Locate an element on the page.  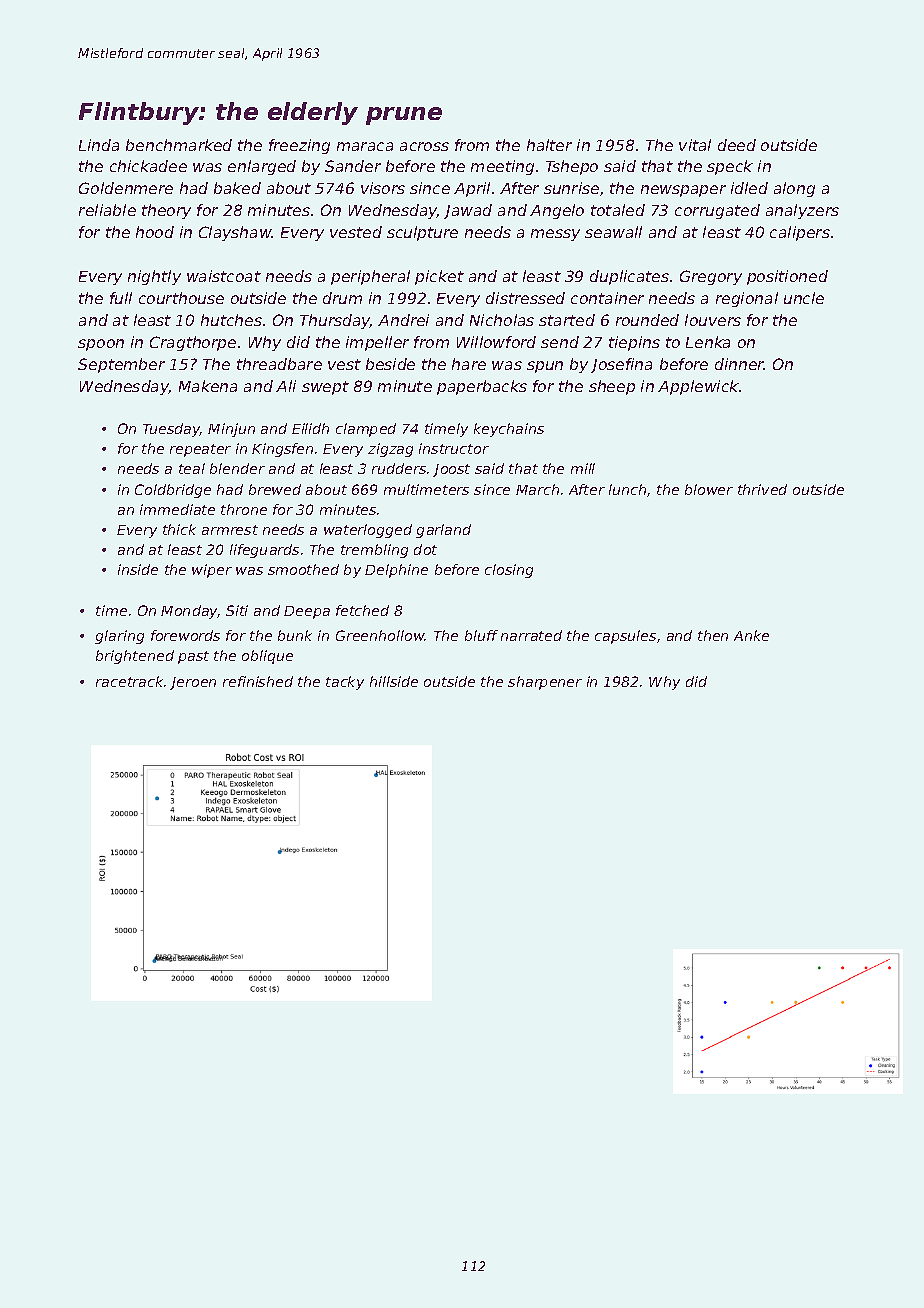
Jeroen is located at coordinates (193, 683).
